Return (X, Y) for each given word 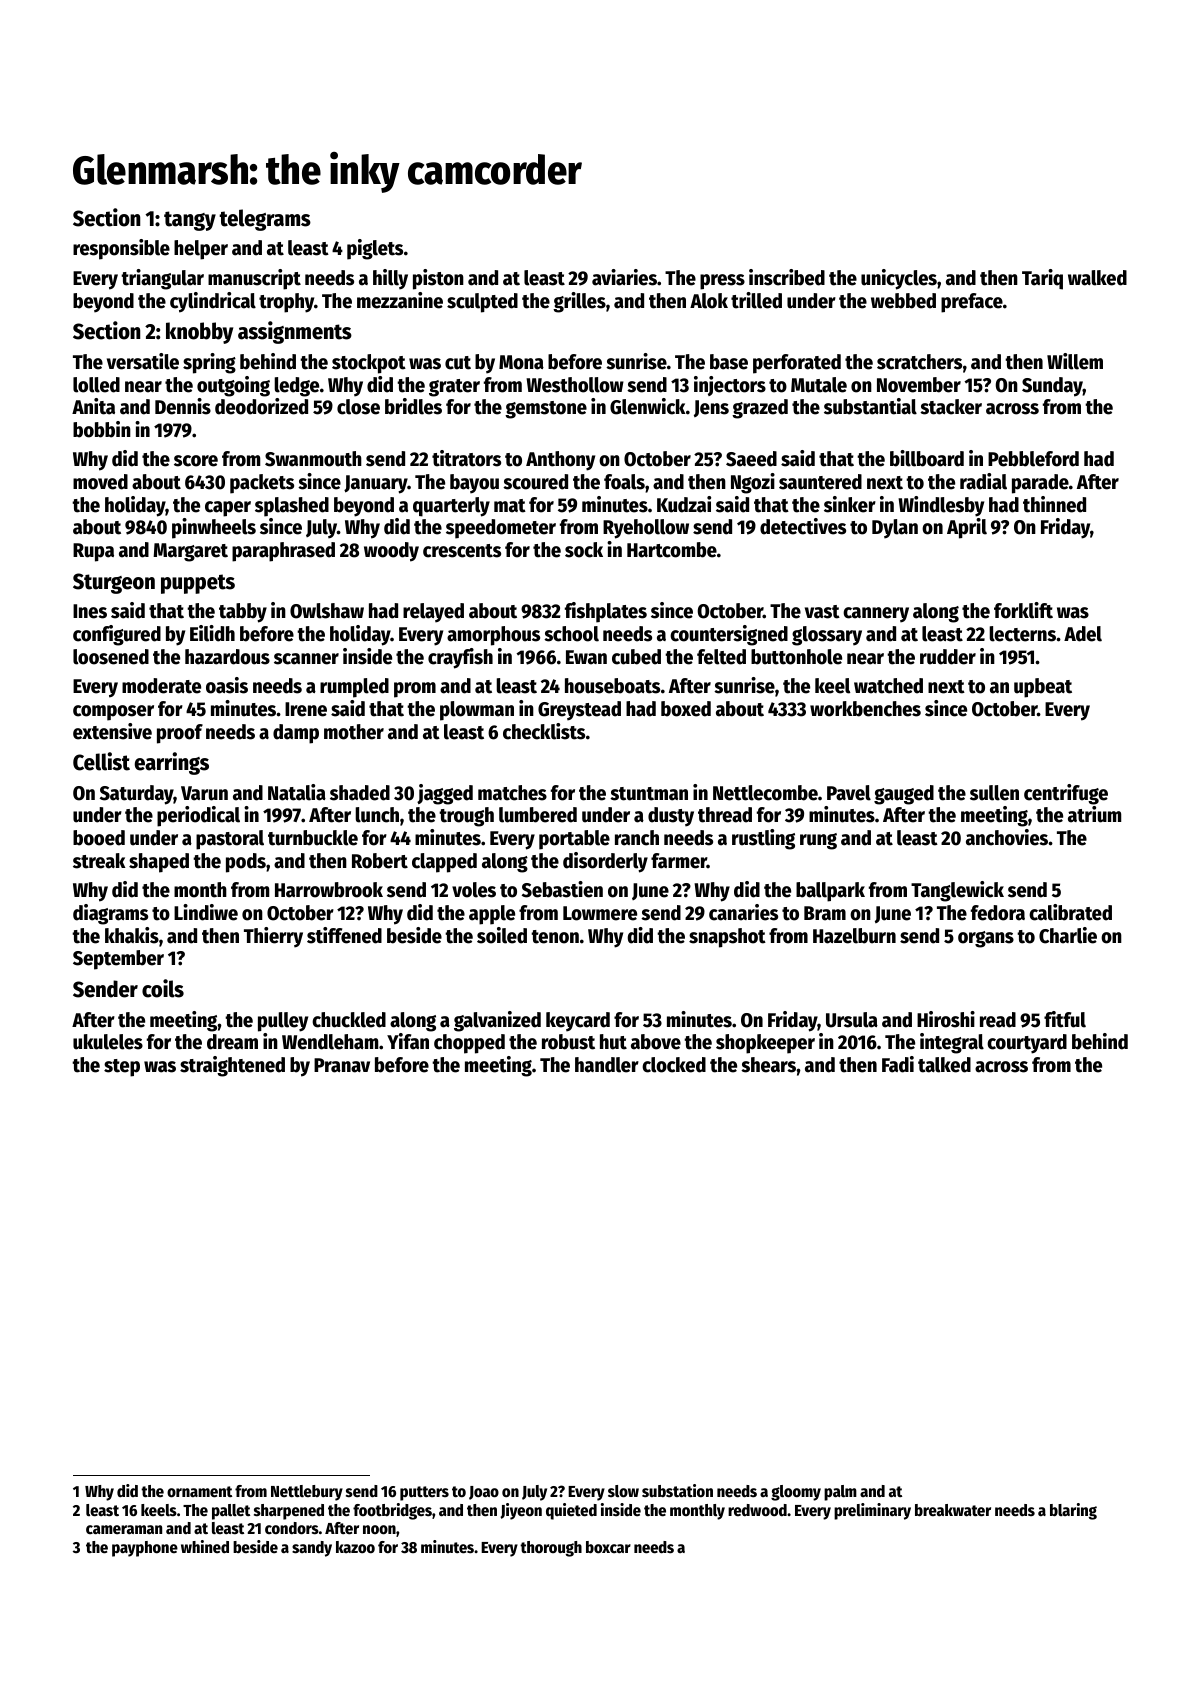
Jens (711, 408)
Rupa (93, 552)
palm (840, 1493)
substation (677, 1491)
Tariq (1042, 279)
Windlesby (941, 506)
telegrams (265, 220)
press (722, 282)
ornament (199, 1492)
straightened (232, 1066)
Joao (484, 1493)
